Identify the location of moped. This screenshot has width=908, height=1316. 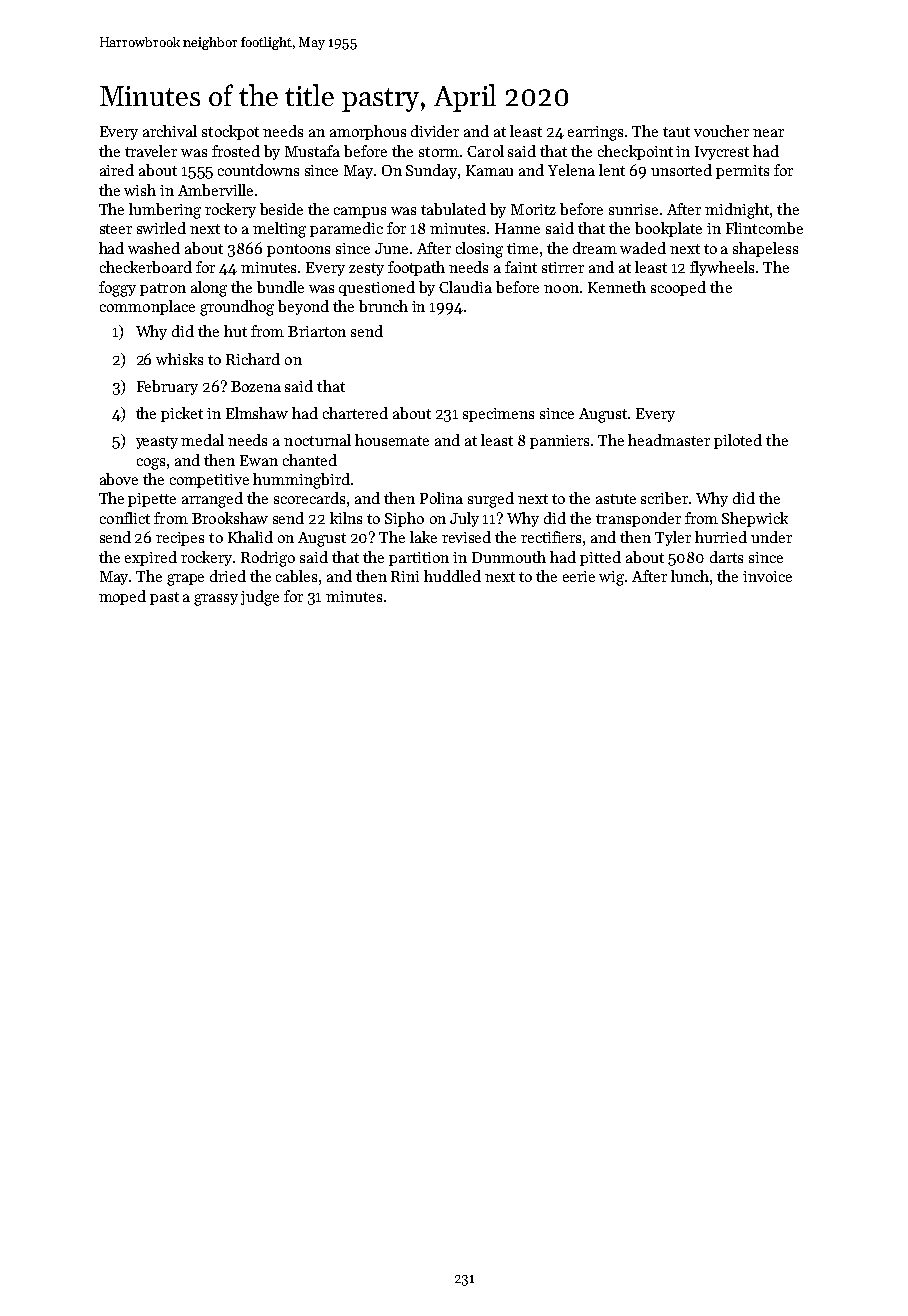
(122, 597).
